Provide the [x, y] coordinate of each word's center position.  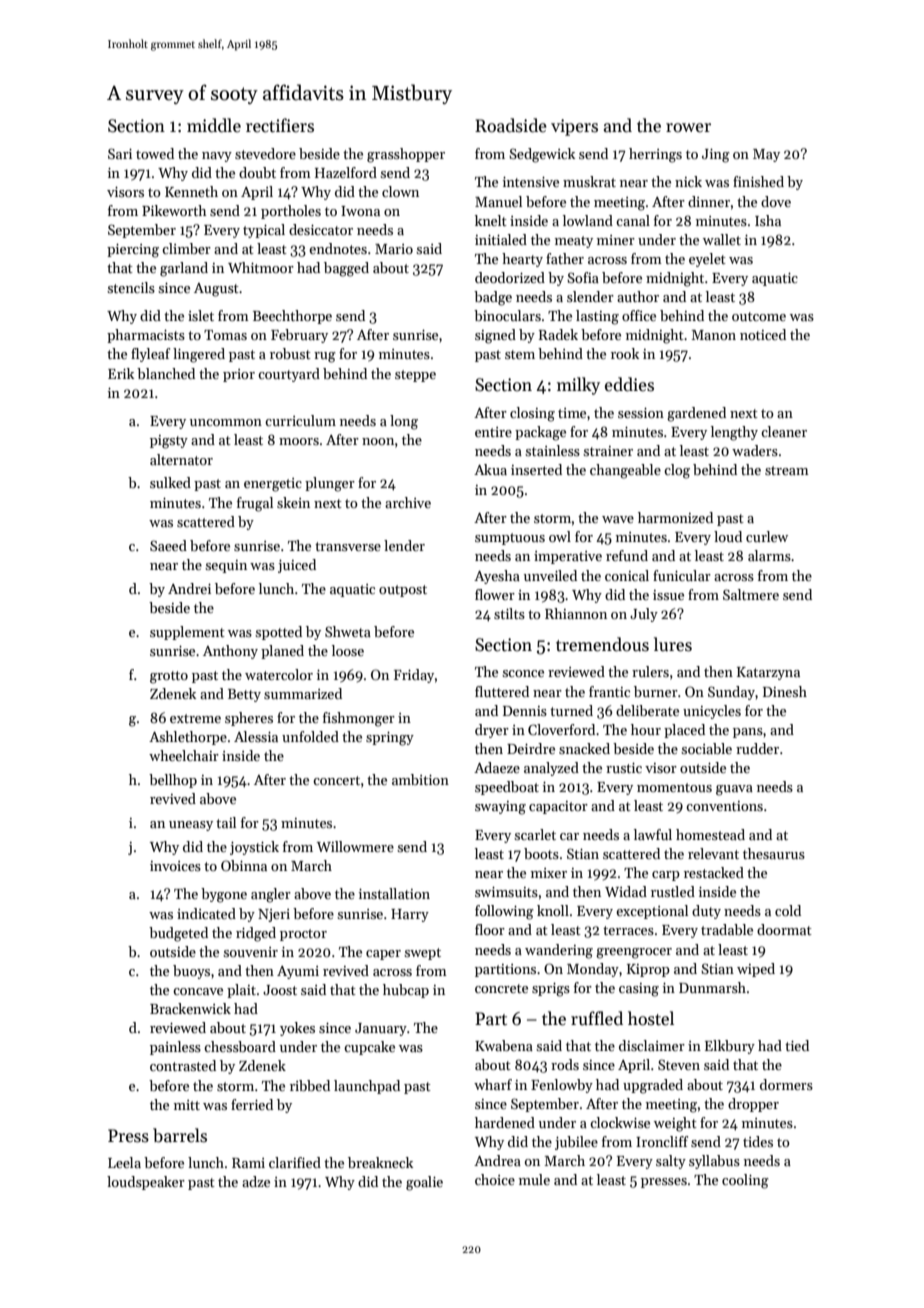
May [766, 155]
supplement [187, 633]
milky [578, 386]
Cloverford [561, 729]
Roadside [511, 125]
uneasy [191, 826]
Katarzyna [768, 673]
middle [214, 125]
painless [175, 1048]
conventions [724, 806]
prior [239, 375]
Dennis [525, 711]
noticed [763, 334]
